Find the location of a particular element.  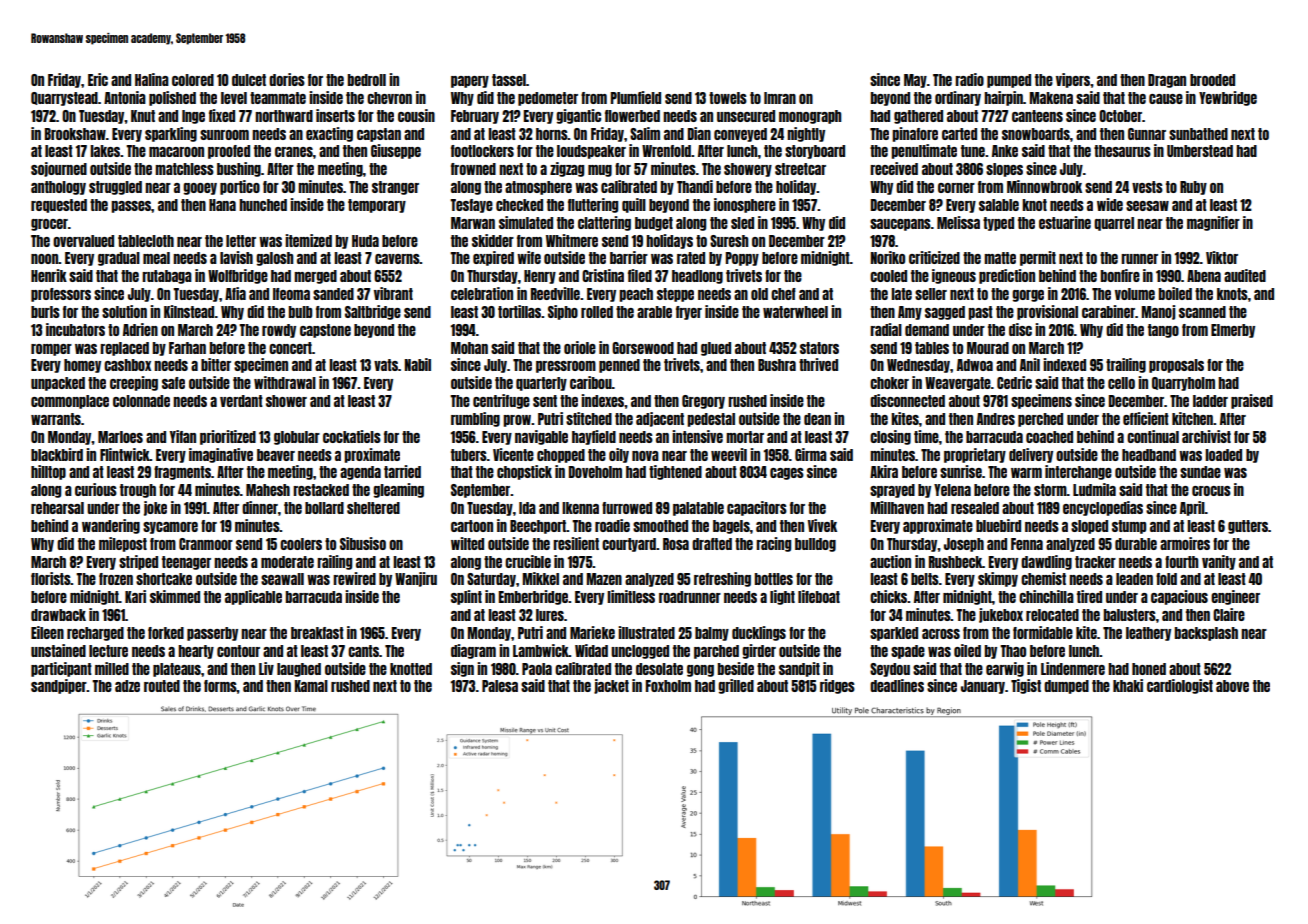

capstan is located at coordinates (379, 135).
